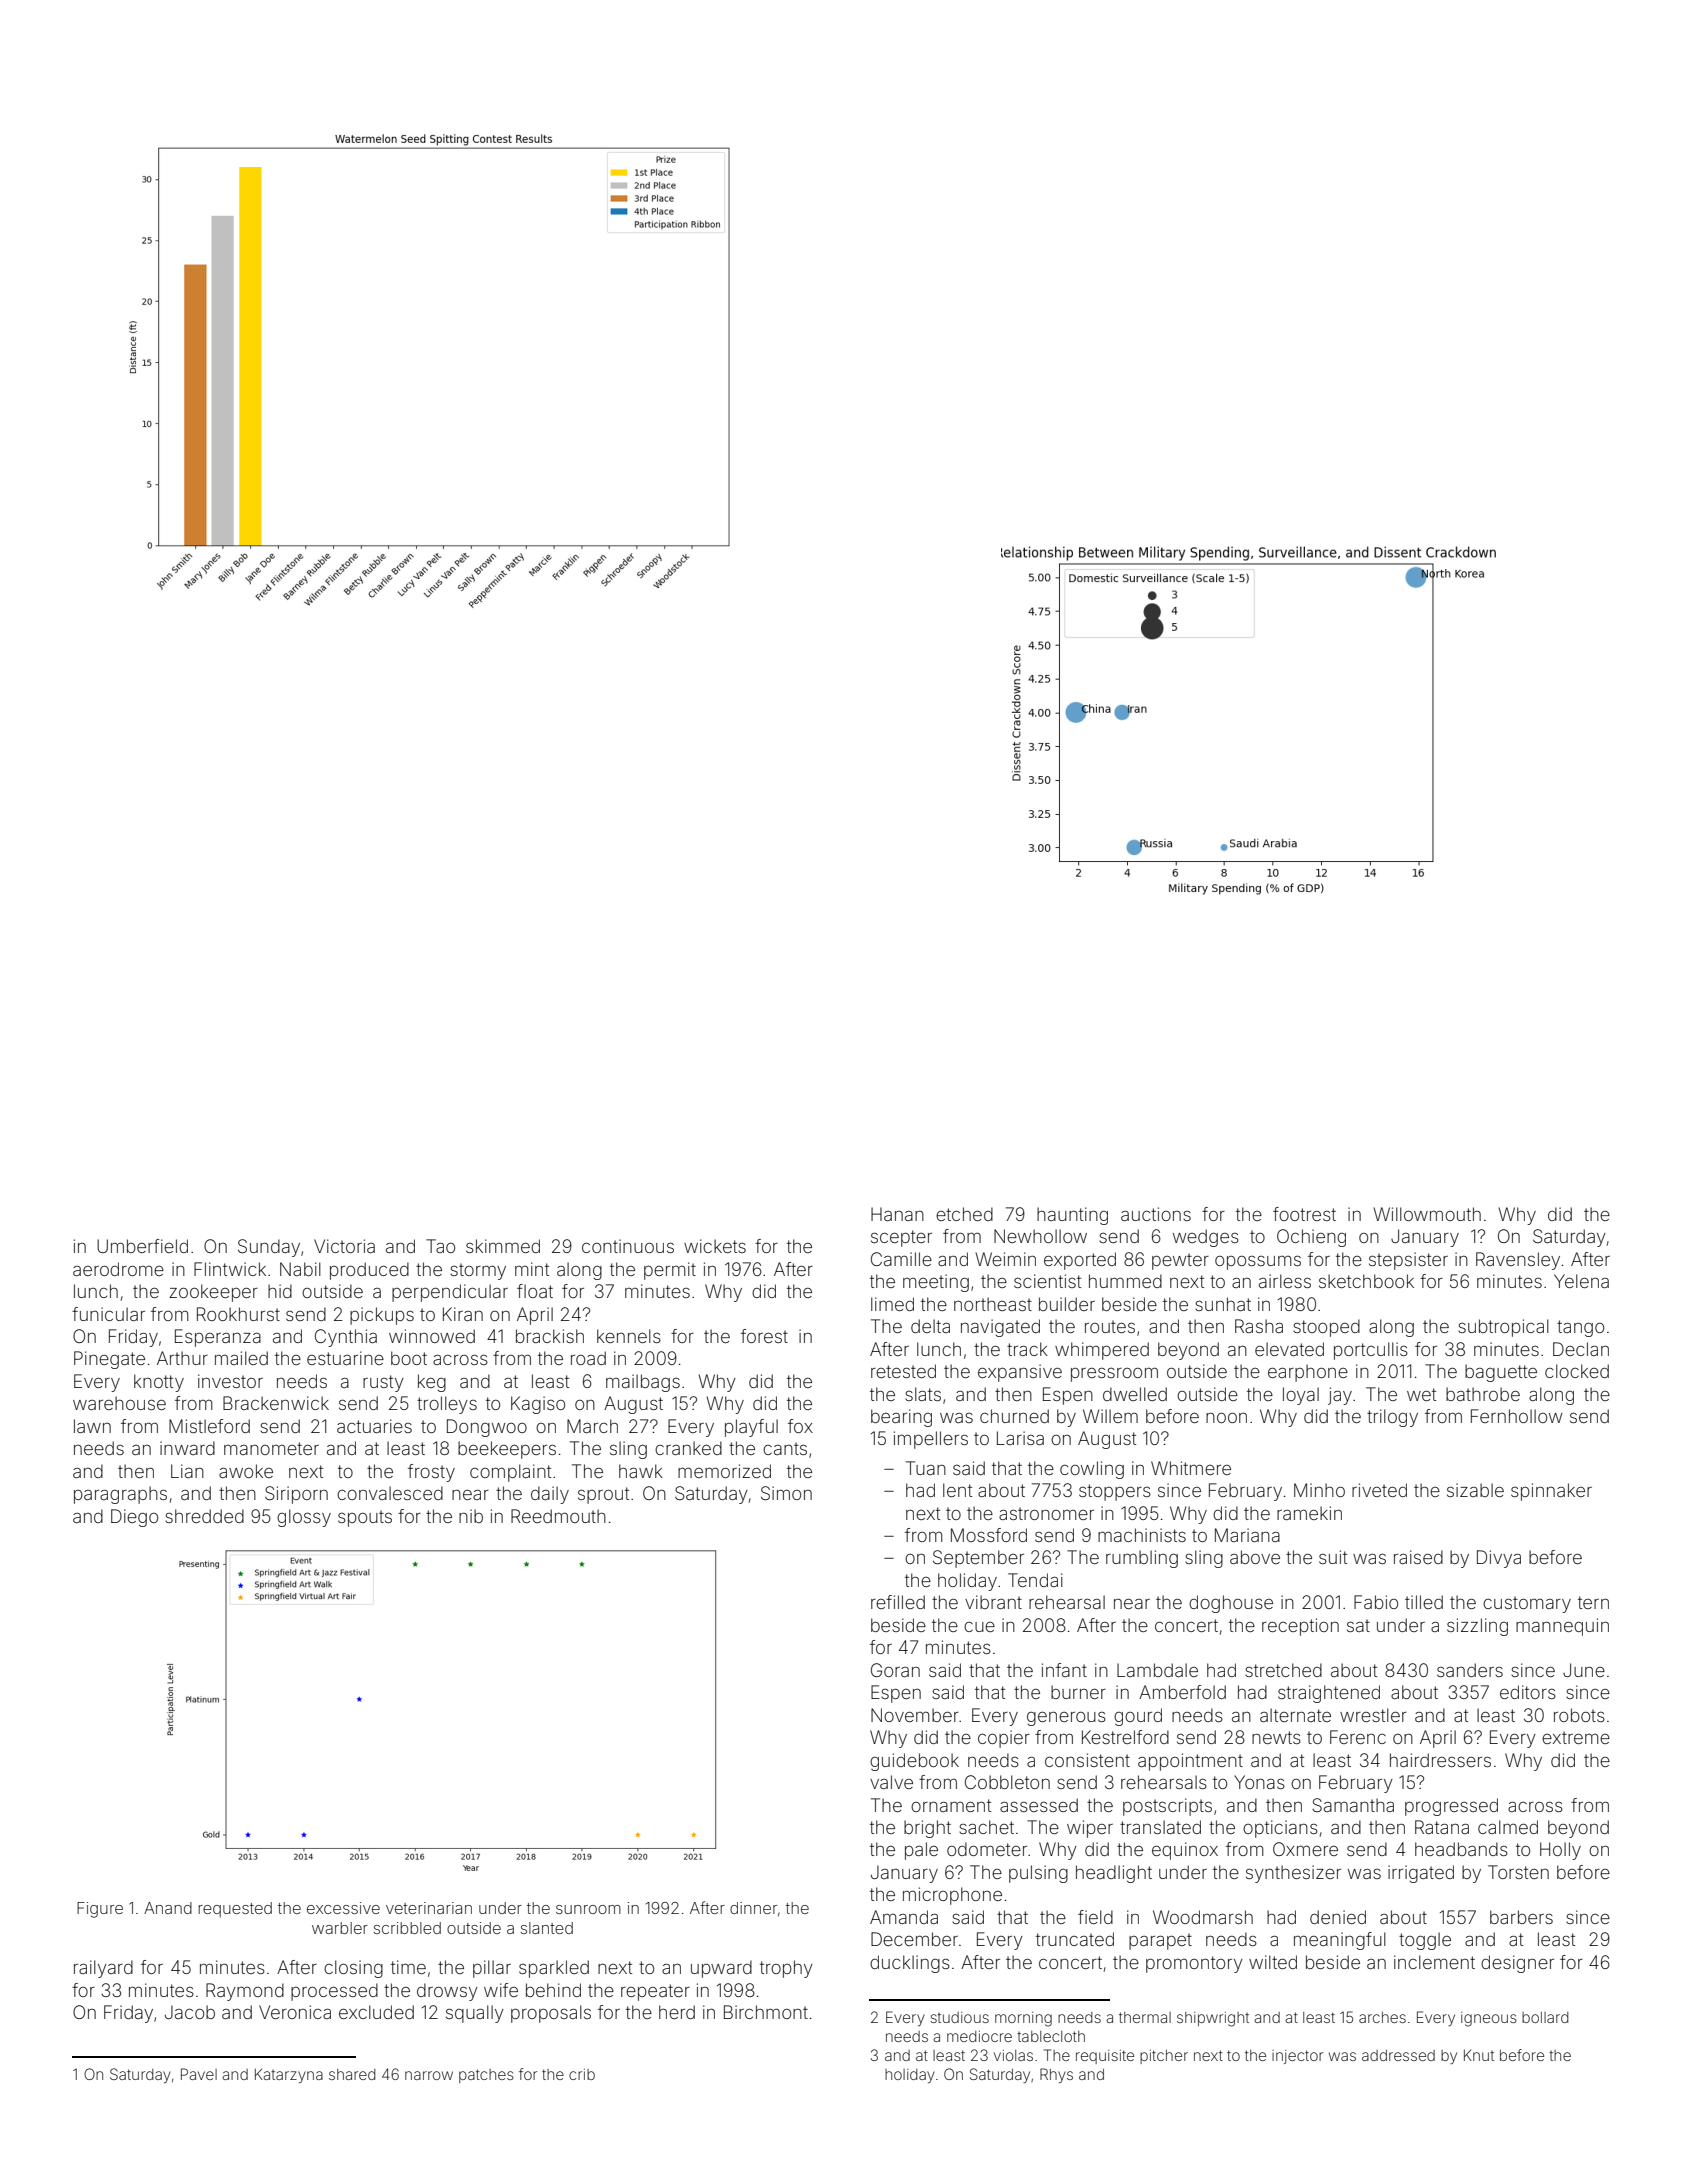 Image resolution: width=1683 pixels, height=2178 pixels. Describe the element at coordinates (931, 1440) in the screenshot. I see `impellers` at that location.
